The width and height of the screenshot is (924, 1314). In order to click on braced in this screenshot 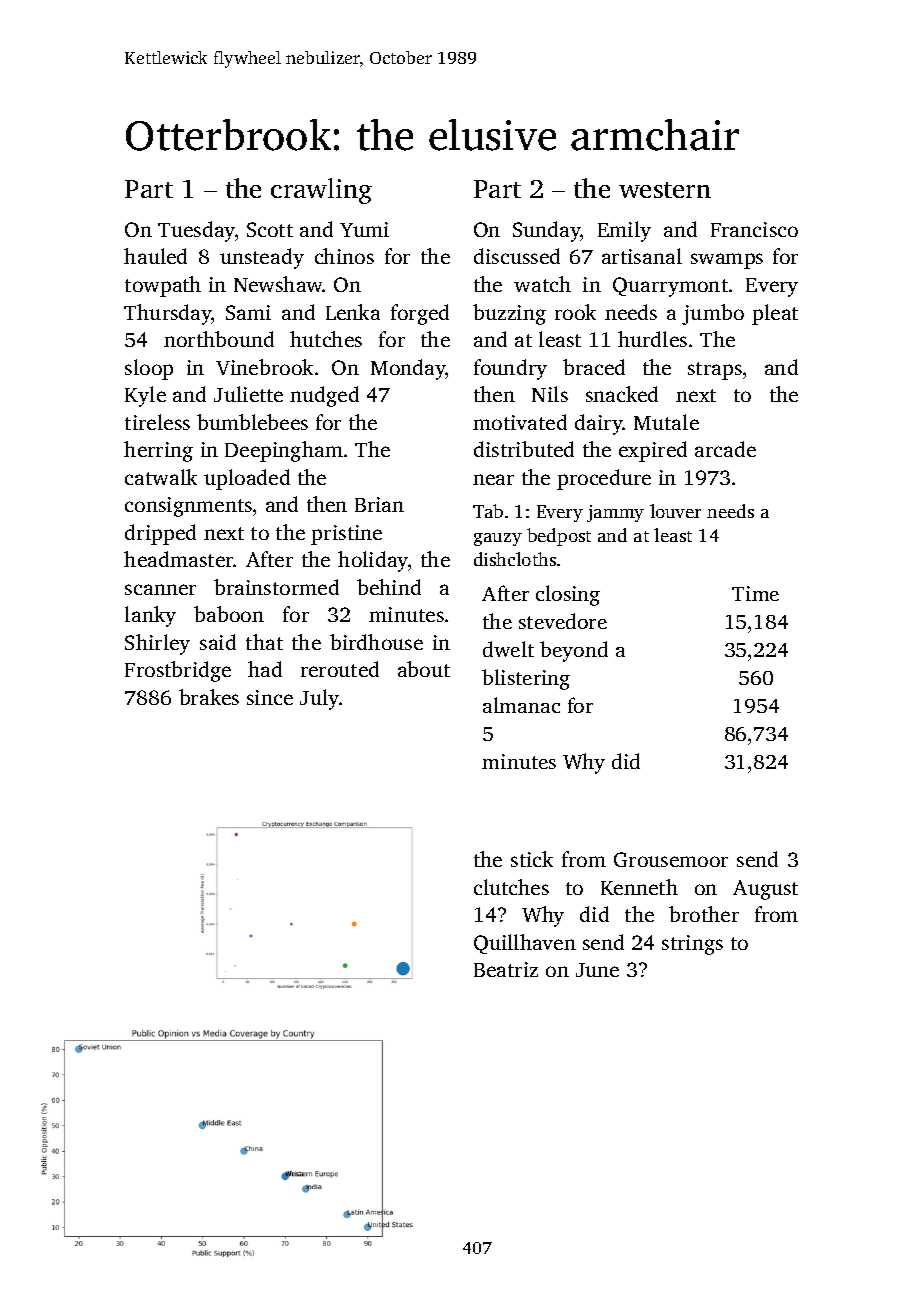, I will do `click(594, 367)`.
